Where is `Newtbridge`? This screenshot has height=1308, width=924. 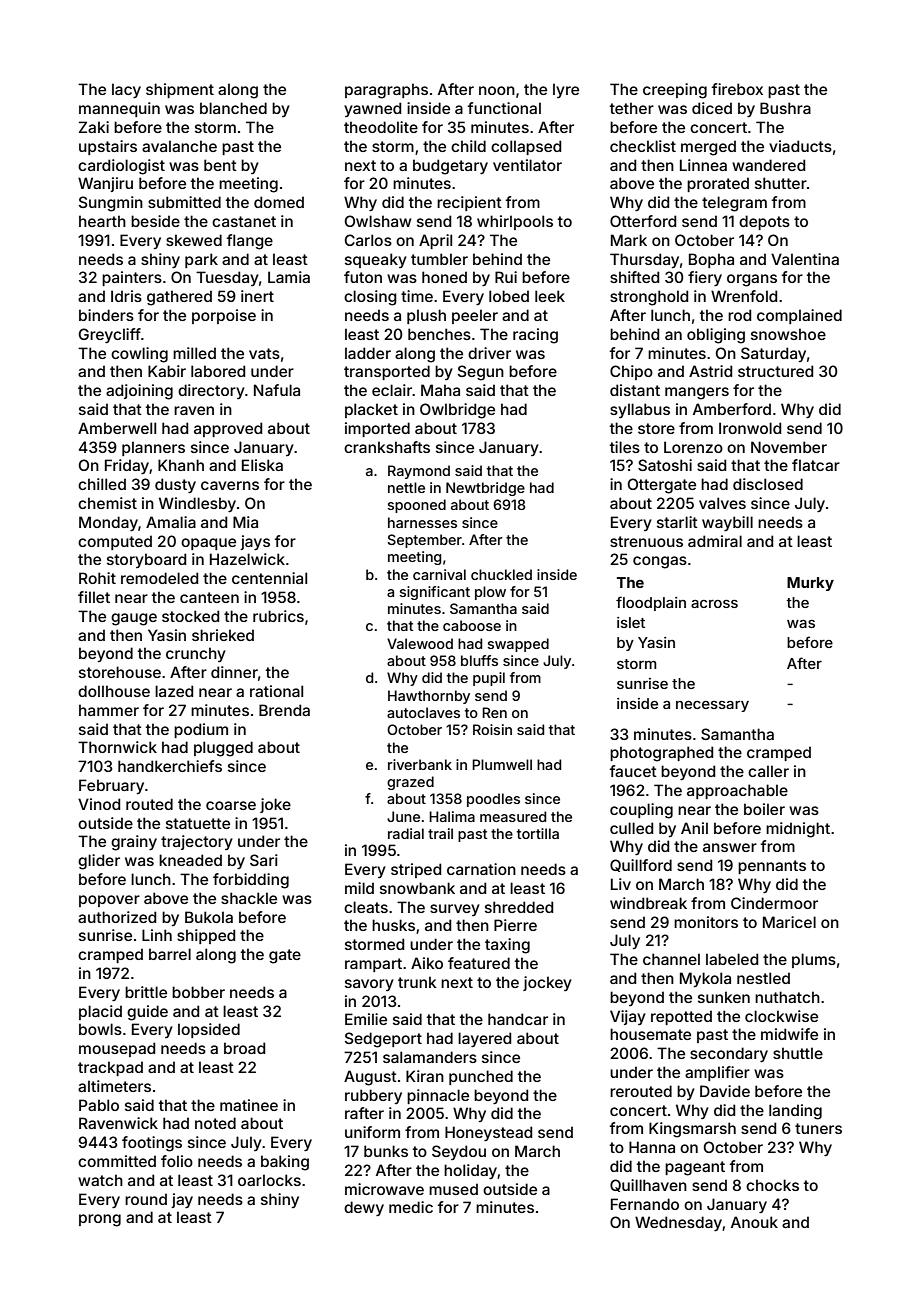 Newtbridge is located at coordinates (485, 489).
